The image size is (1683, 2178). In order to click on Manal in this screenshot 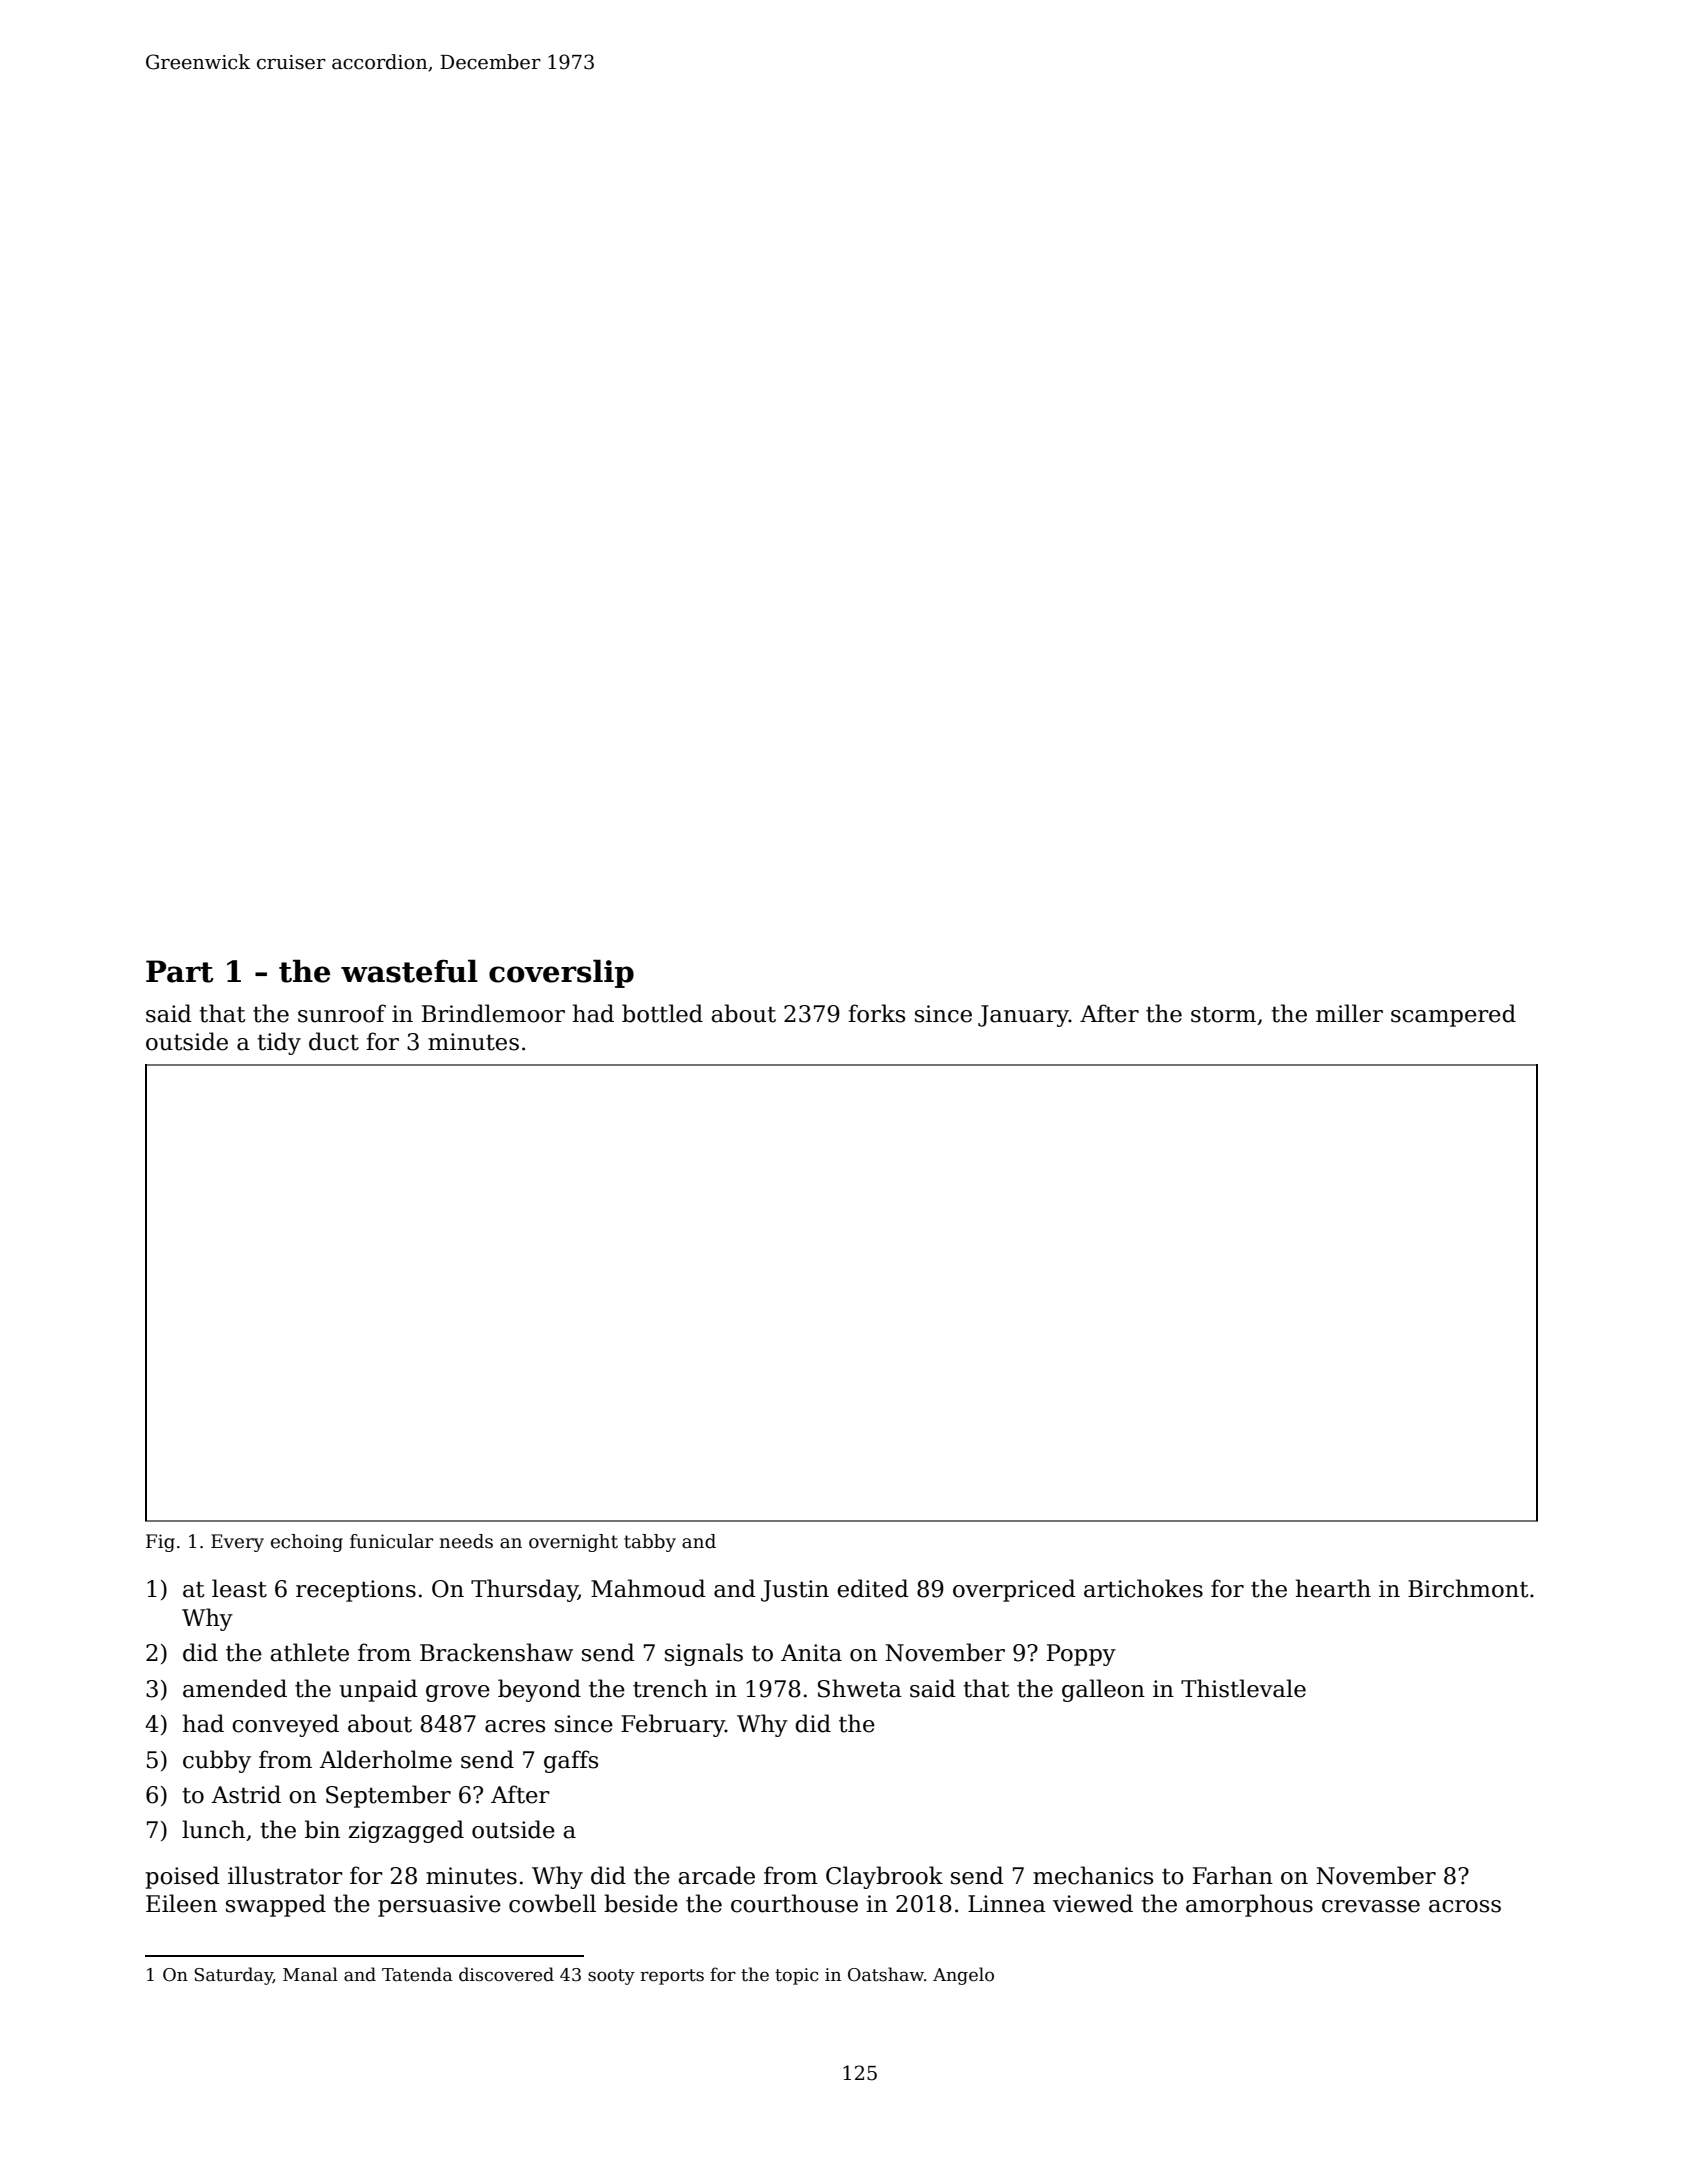, I will do `click(310, 1974)`.
